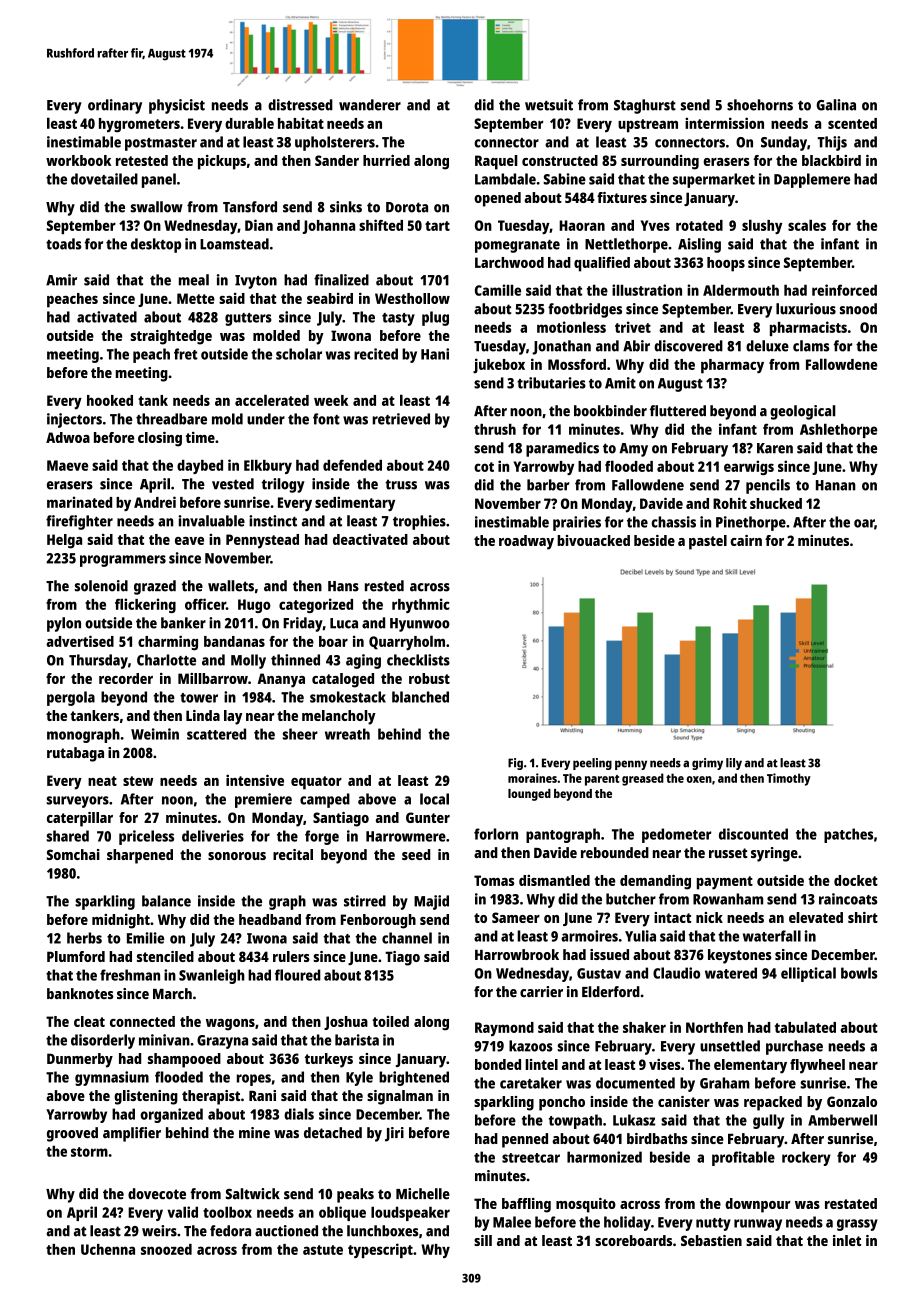 Image resolution: width=924 pixels, height=1308 pixels. What do you see at coordinates (495, 429) in the document?
I see `thrush` at bounding box center [495, 429].
